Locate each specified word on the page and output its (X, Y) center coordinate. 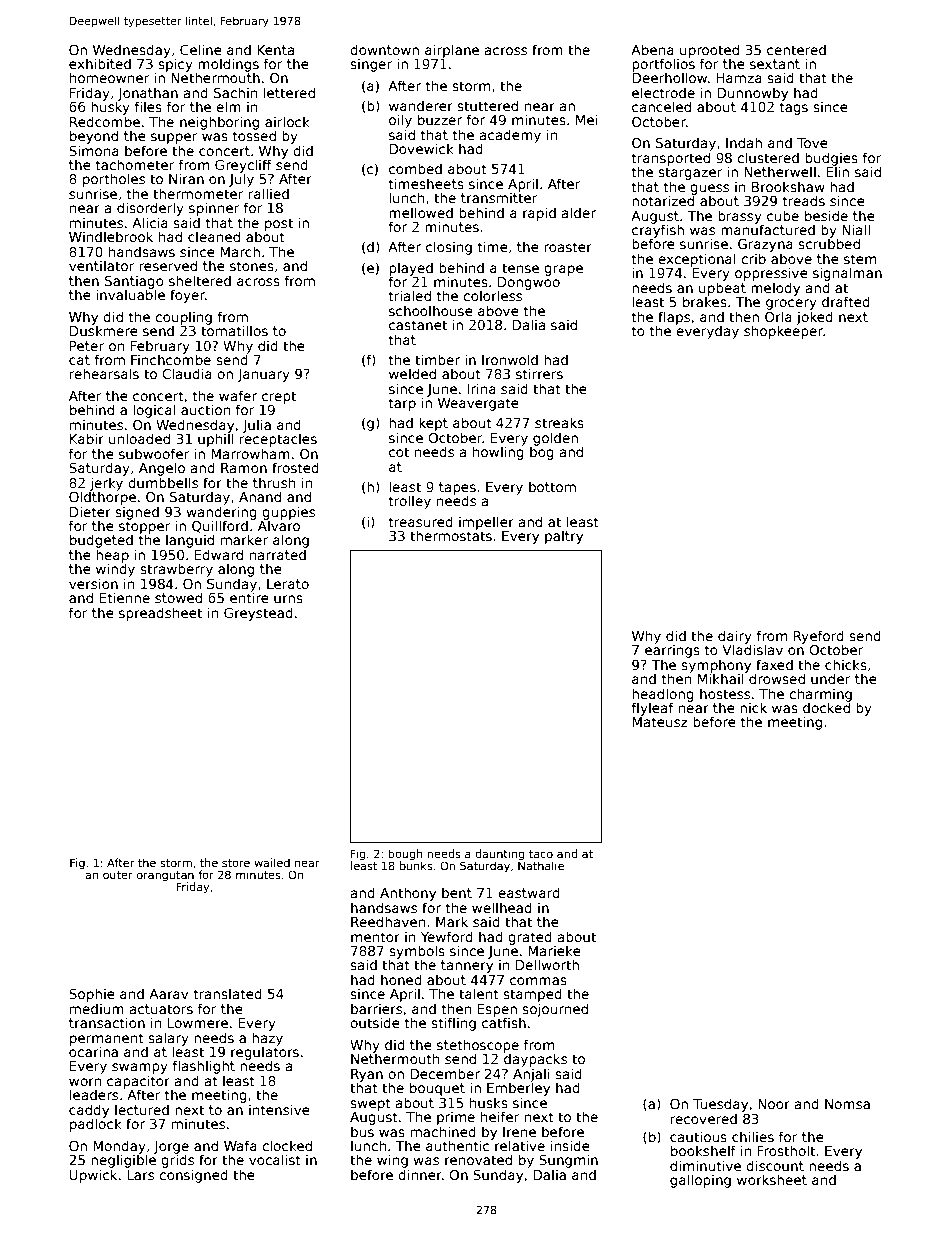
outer (118, 875)
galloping (700, 1181)
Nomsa (847, 1104)
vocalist (275, 1159)
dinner (420, 1174)
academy (510, 136)
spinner (214, 209)
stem (860, 259)
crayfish (658, 231)
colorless (492, 295)
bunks (416, 865)
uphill (216, 440)
